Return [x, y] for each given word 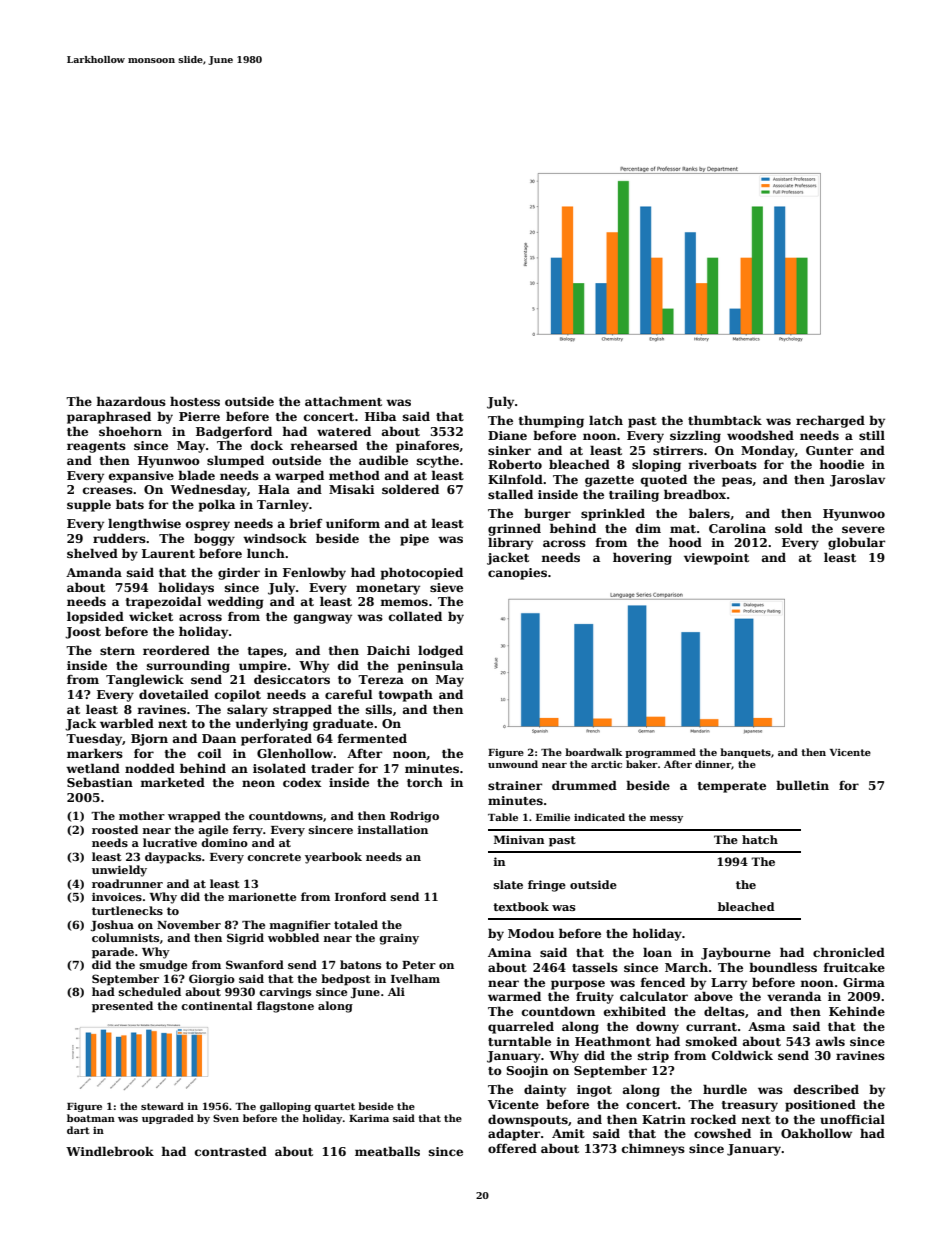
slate [508, 884]
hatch [760, 839]
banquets [745, 753]
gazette [609, 481]
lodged [440, 651]
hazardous [131, 401]
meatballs [387, 1151]
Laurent [168, 553]
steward [162, 1106]
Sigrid [245, 939]
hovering [642, 558]
